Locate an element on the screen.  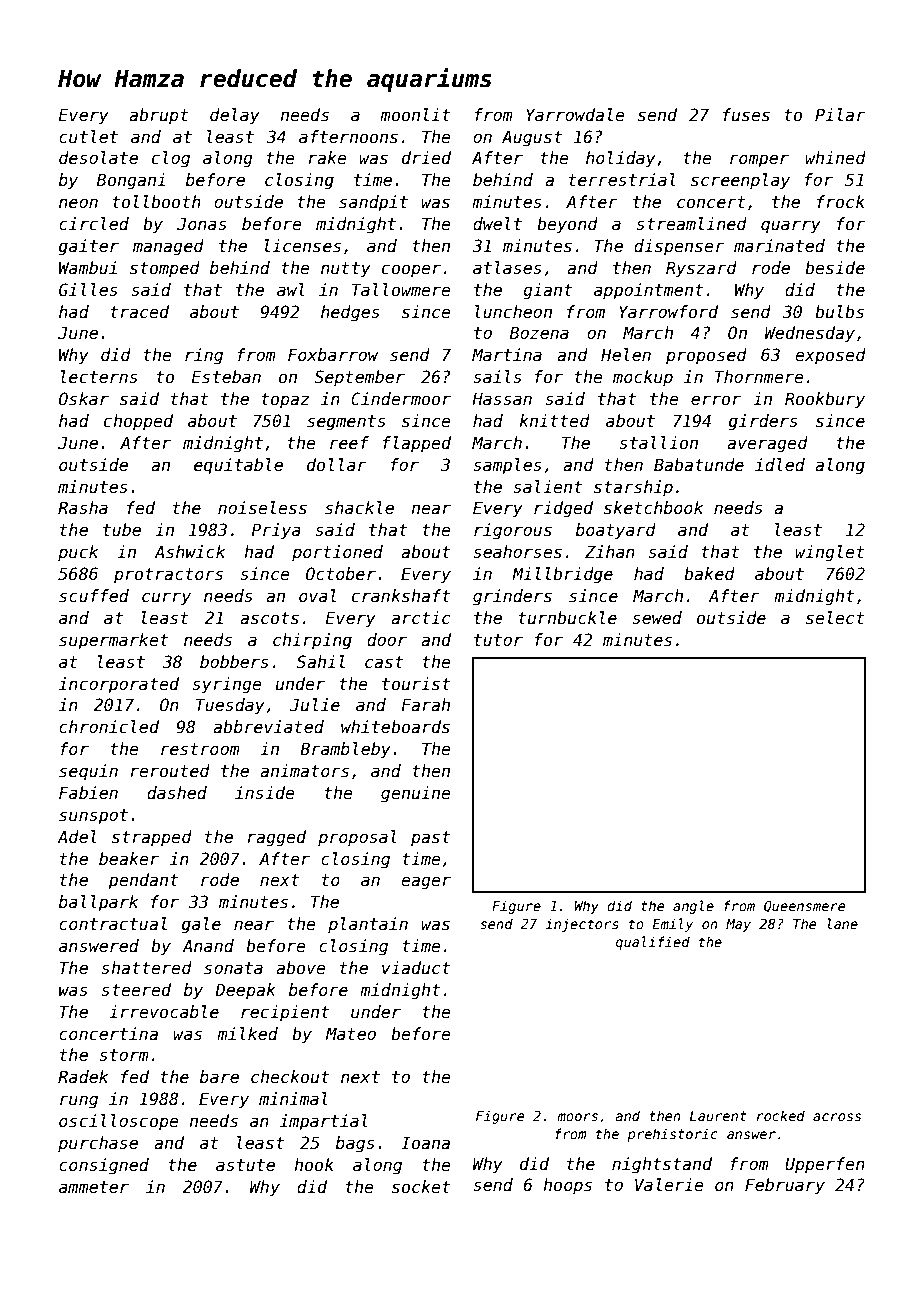
crankshaft is located at coordinates (401, 596).
